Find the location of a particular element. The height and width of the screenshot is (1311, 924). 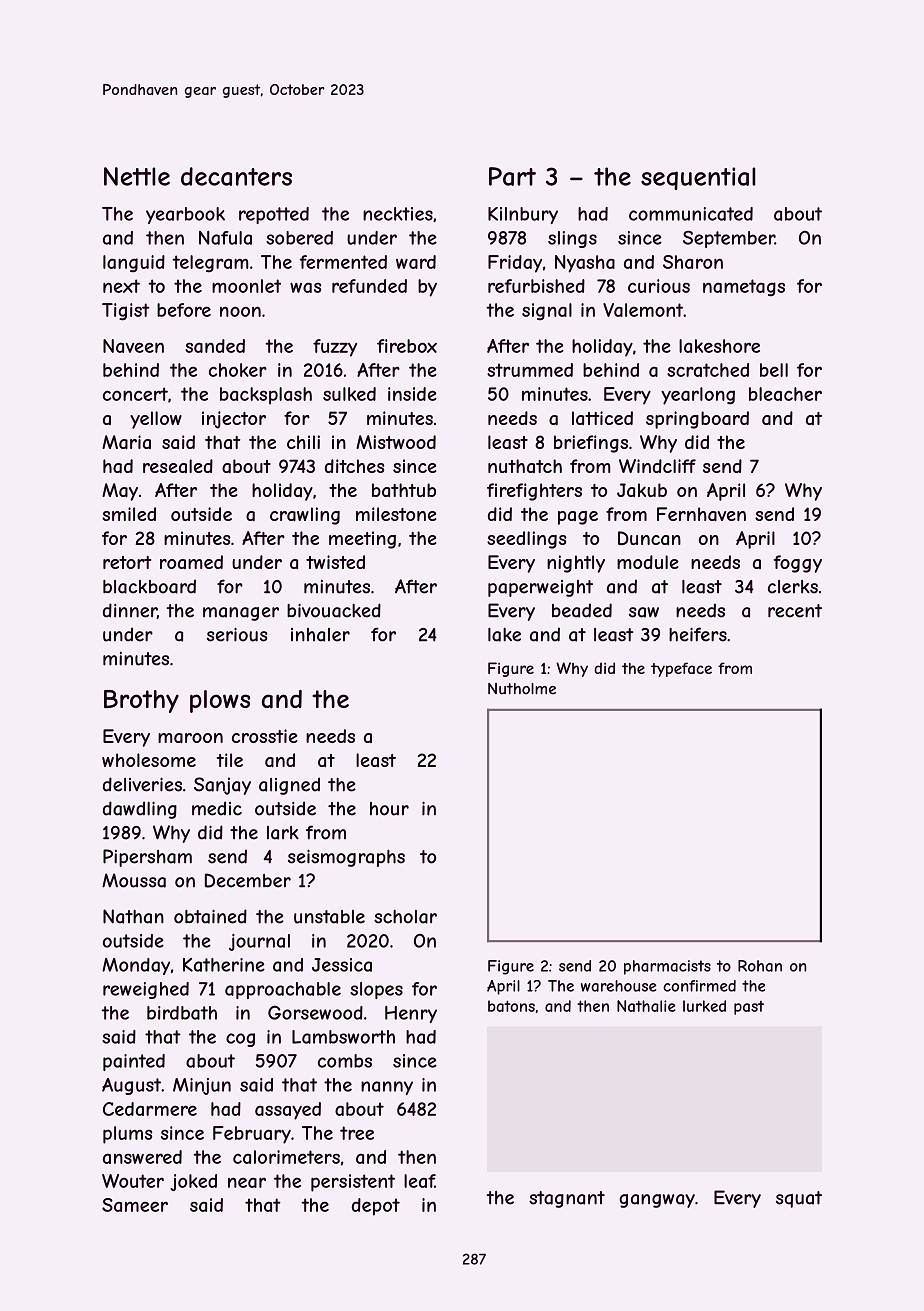

Sameer is located at coordinates (135, 1205).
